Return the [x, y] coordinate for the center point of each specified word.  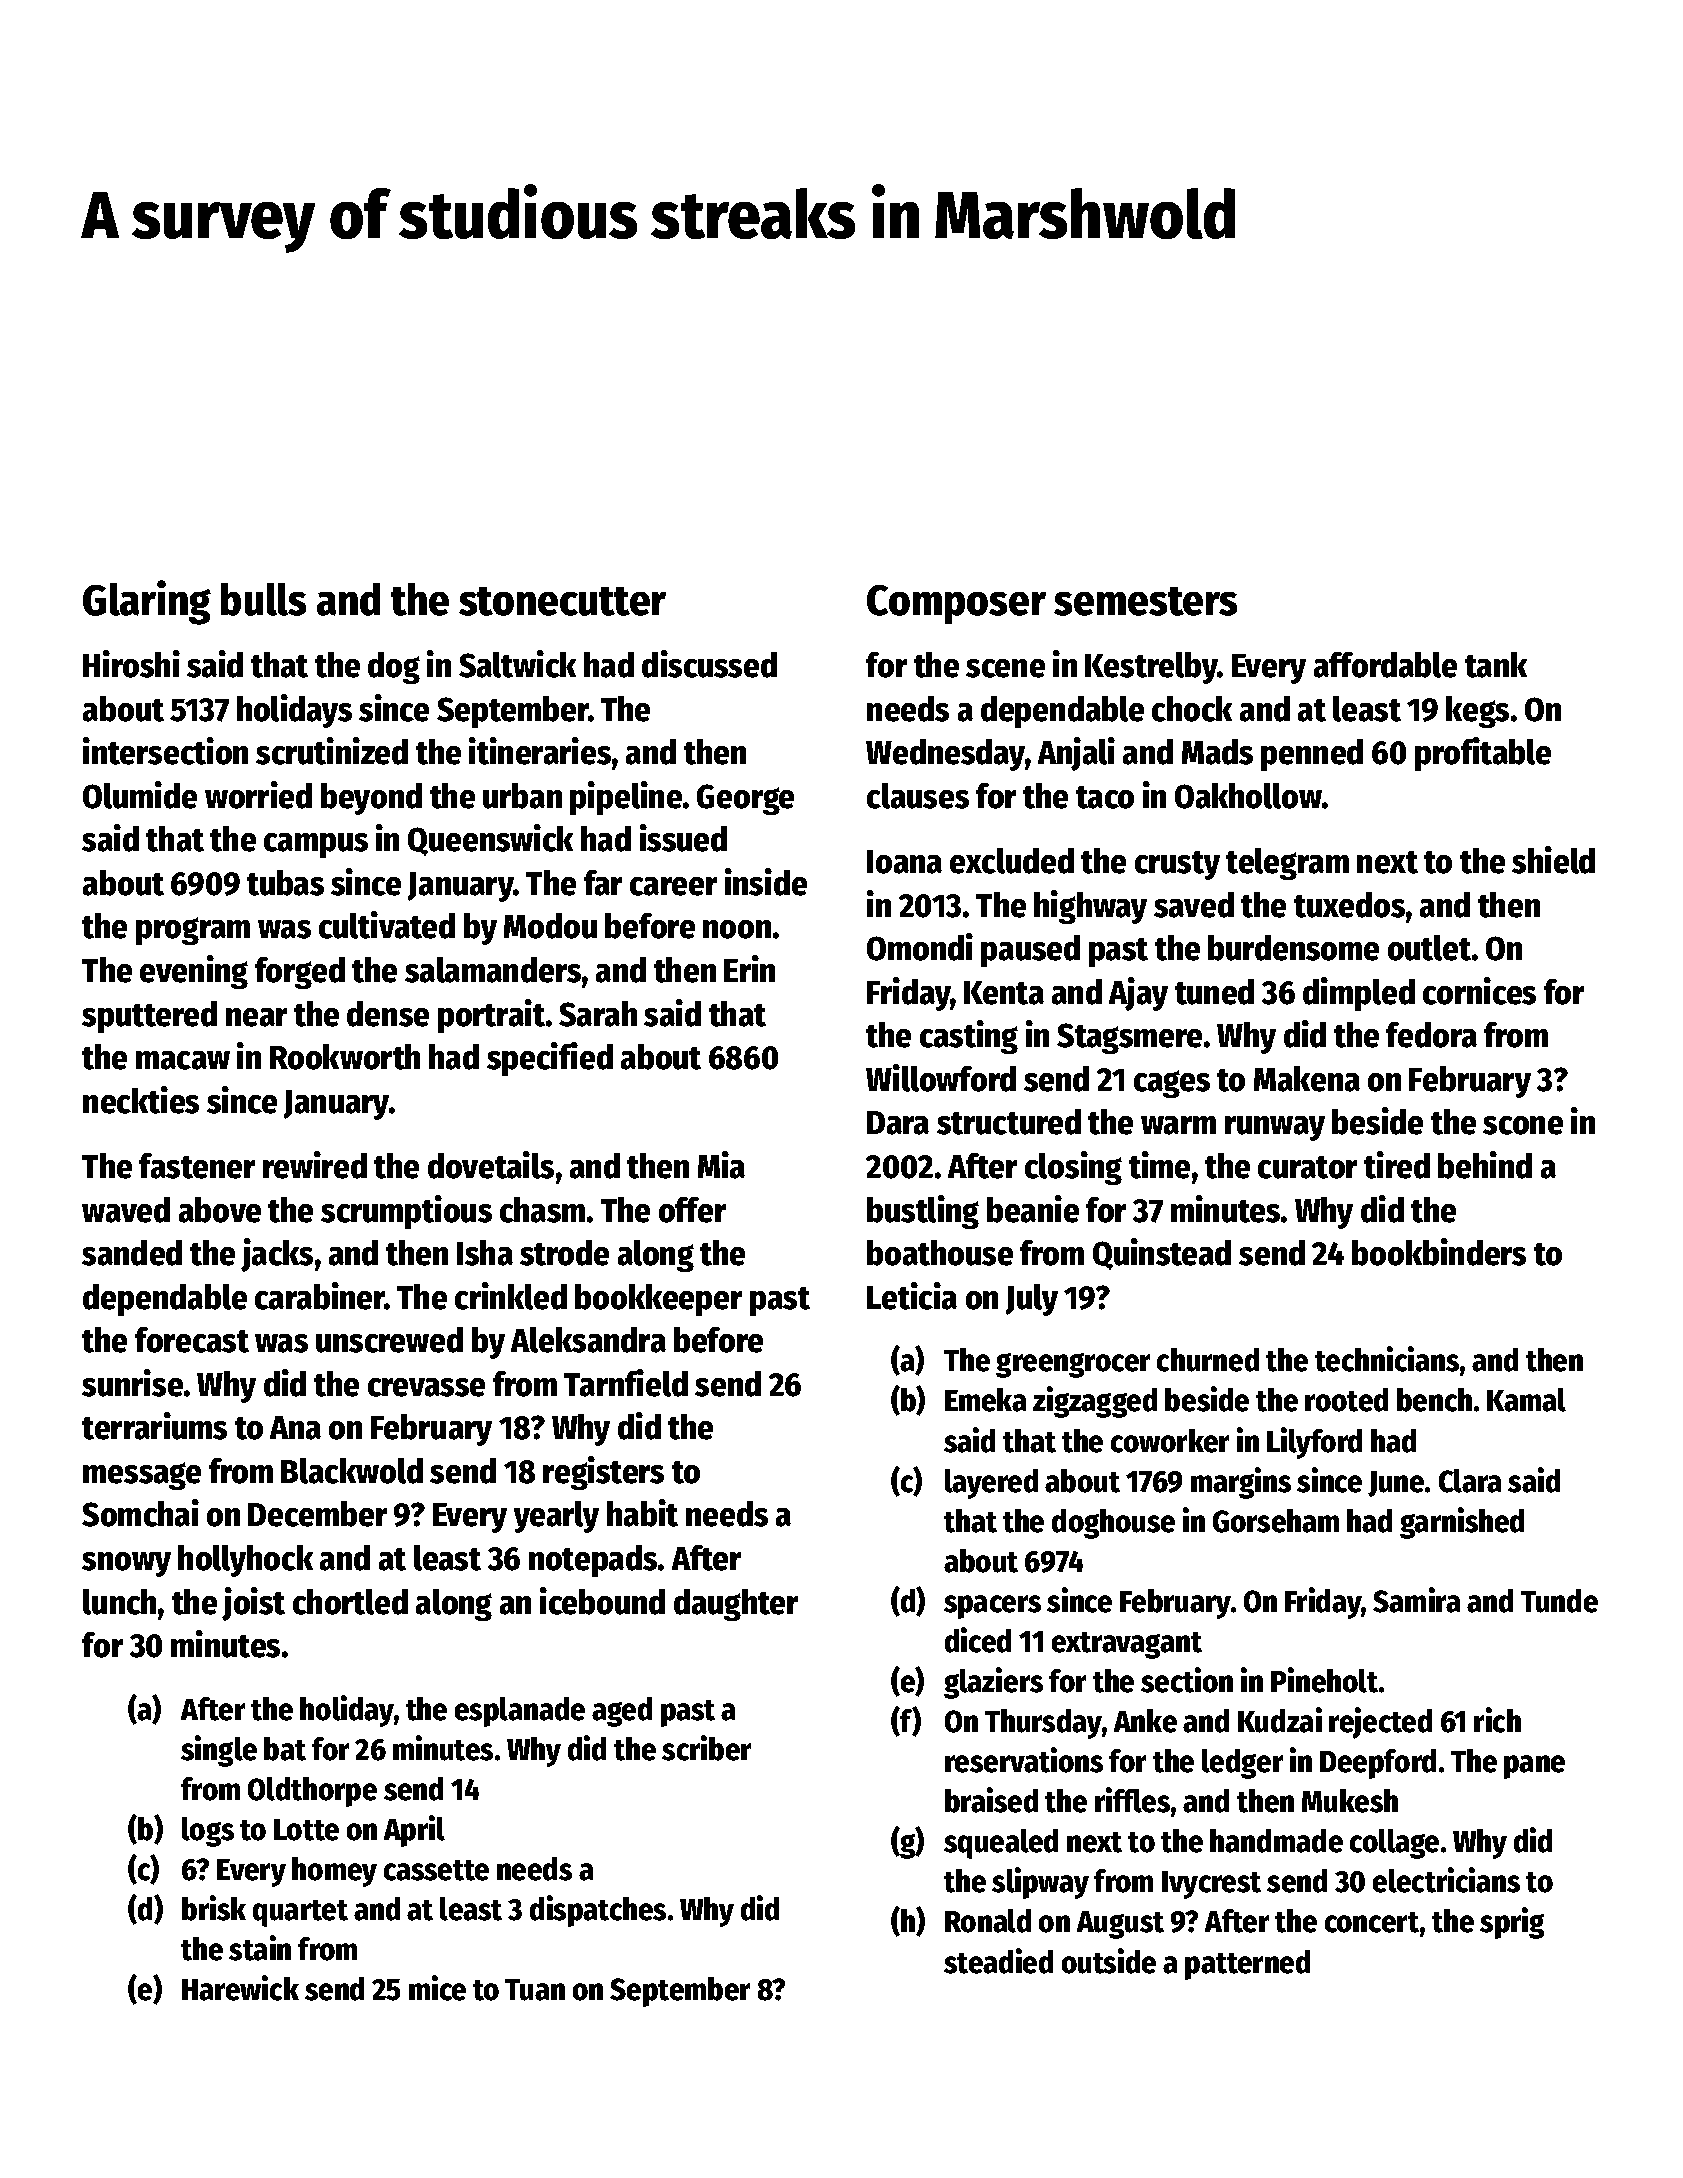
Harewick [240, 1988]
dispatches [598, 1911]
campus [316, 845]
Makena [1307, 1079]
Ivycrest [1211, 1885]
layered [991, 1484]
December [317, 1514]
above [220, 1210]
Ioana [904, 862]
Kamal [1526, 1400]
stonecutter [562, 601]
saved [1194, 905]
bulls [263, 599]
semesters [1145, 601]
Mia [721, 1165]
